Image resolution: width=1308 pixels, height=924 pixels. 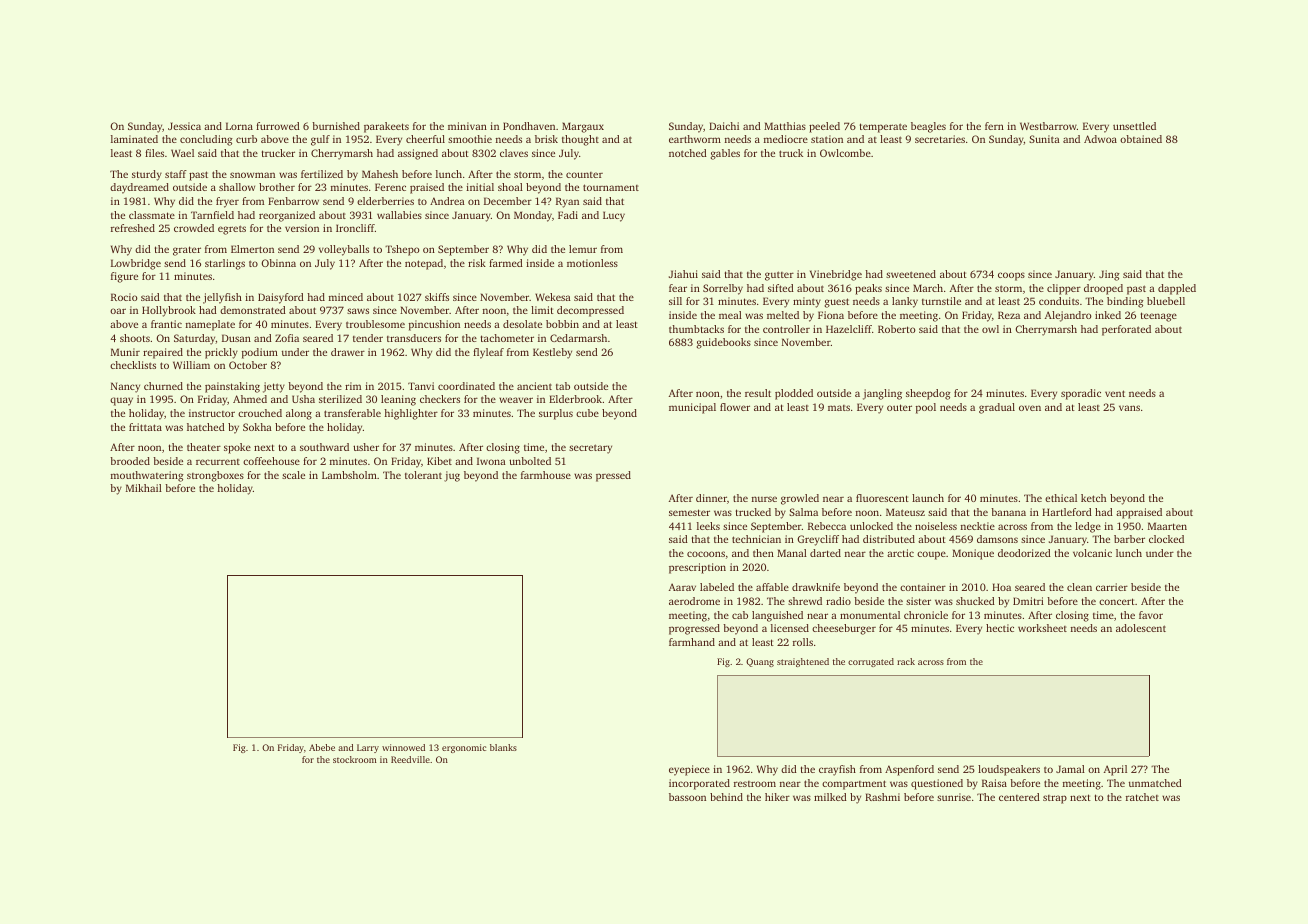 What do you see at coordinates (184, 126) in the screenshot?
I see `Jessica` at bounding box center [184, 126].
